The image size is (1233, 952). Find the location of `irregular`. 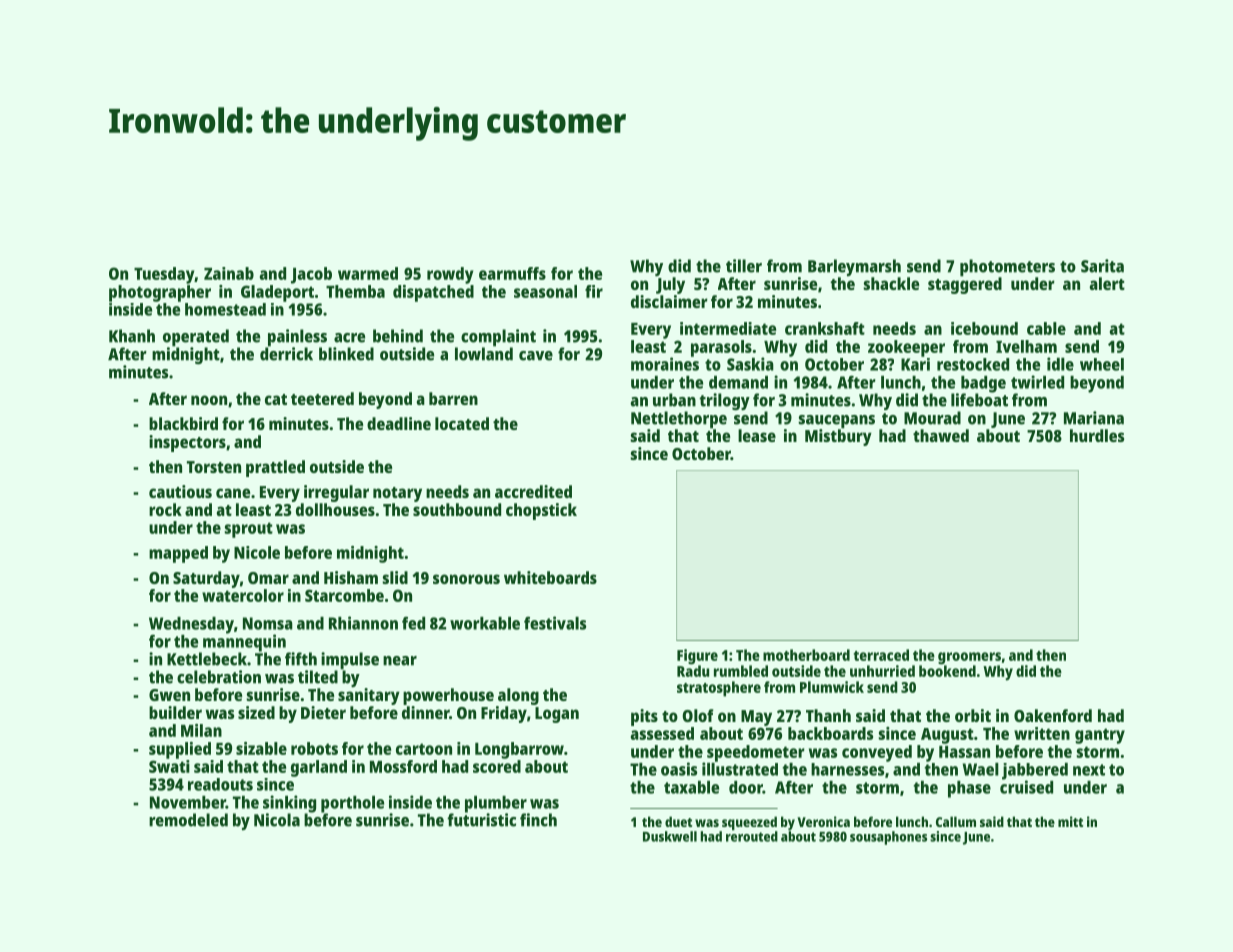

irregular is located at coordinates (336, 493).
